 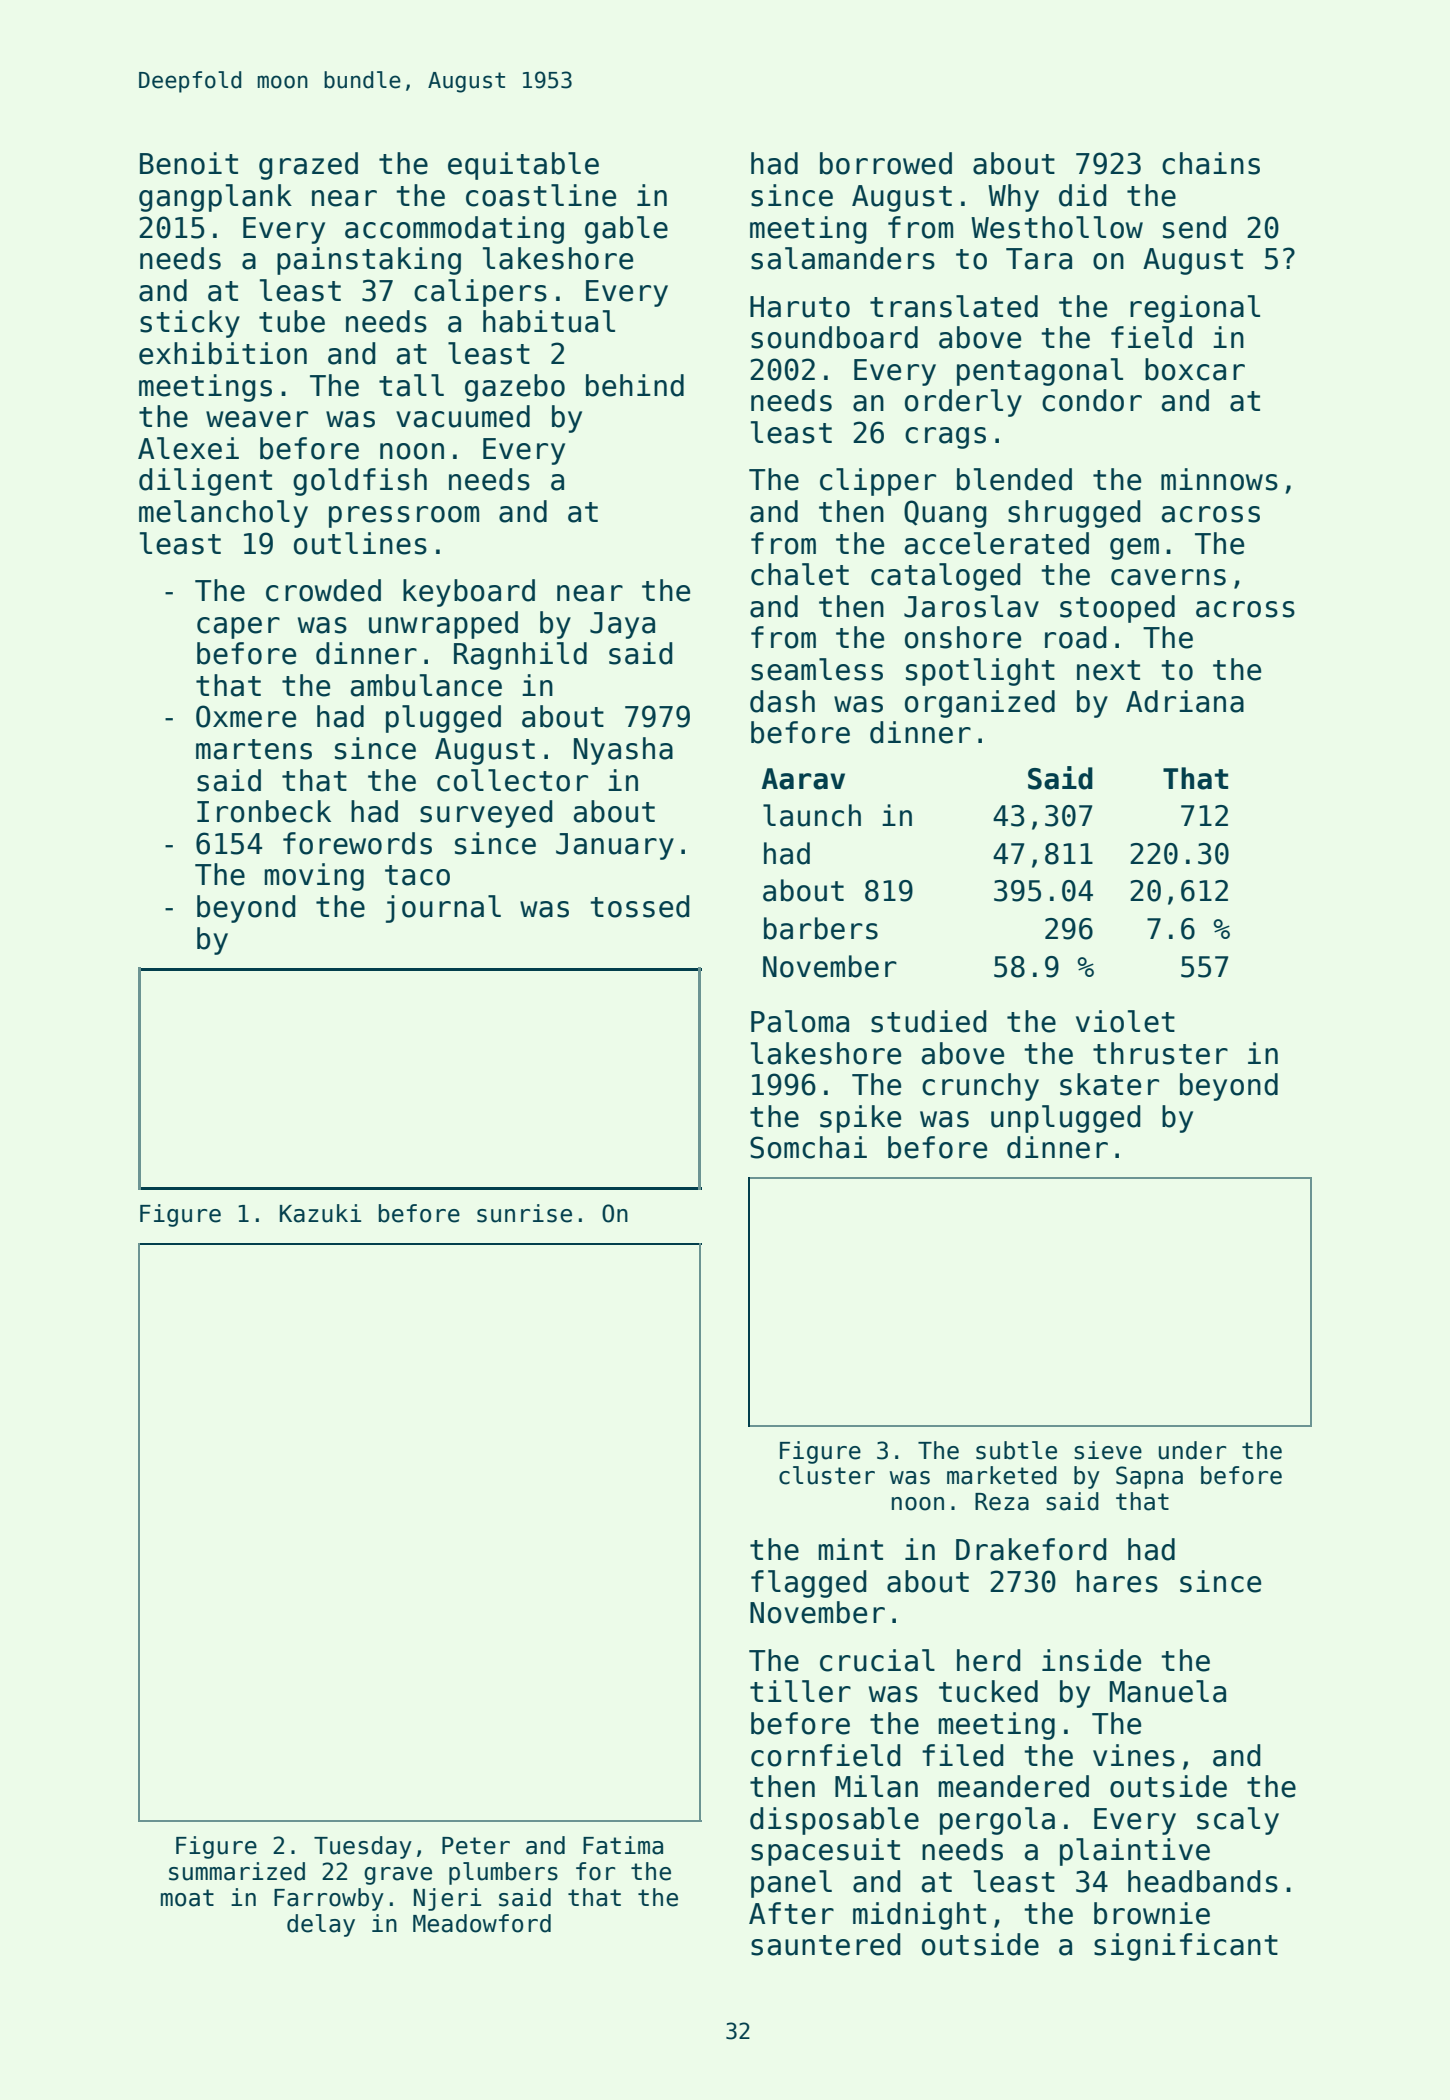 What do you see at coordinates (237, 1871) in the page?
I see `summarized` at bounding box center [237, 1871].
